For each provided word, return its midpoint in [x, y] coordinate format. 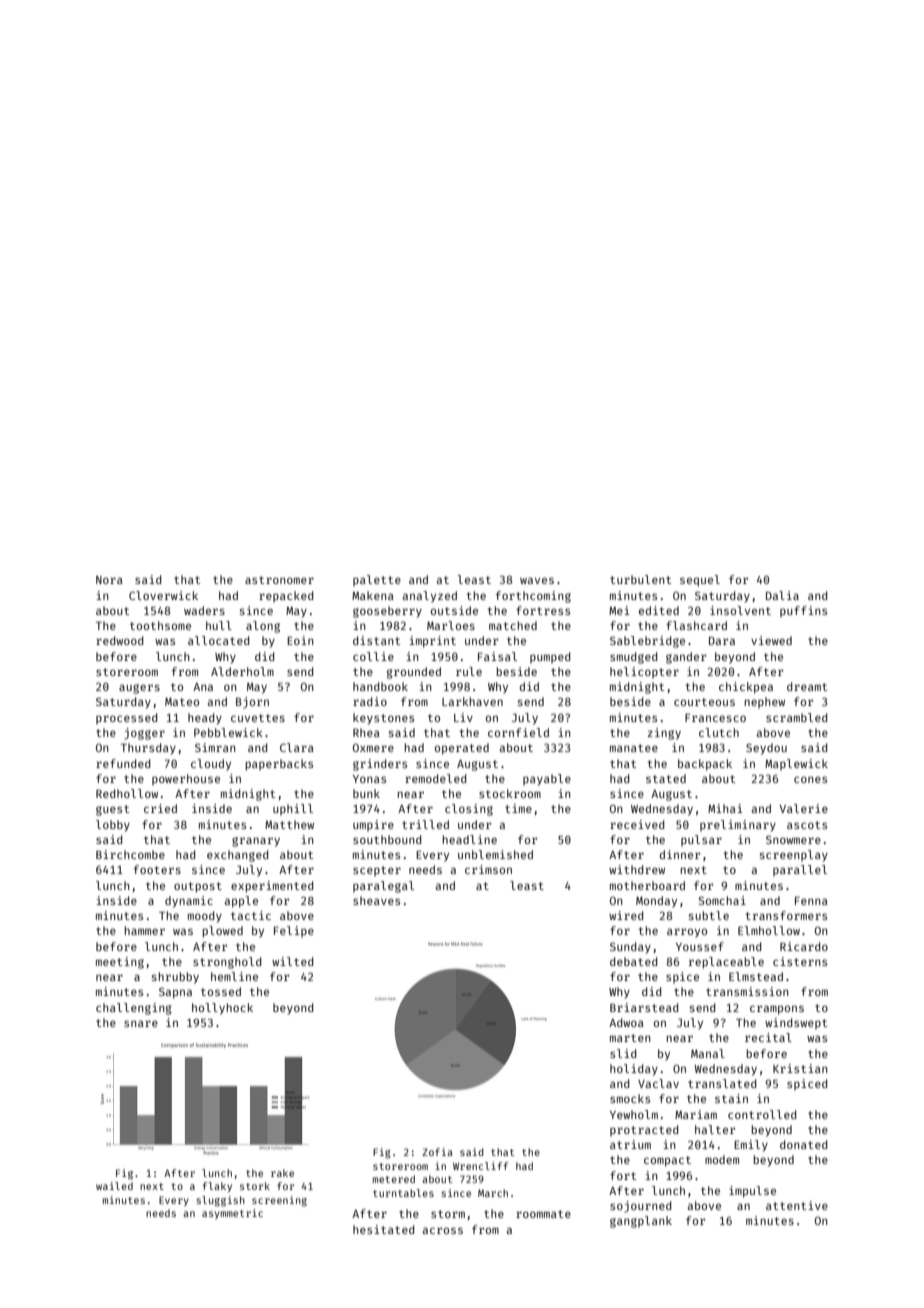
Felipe [294, 931]
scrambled [797, 717]
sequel [700, 581]
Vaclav [658, 1083]
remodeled [436, 778]
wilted [293, 961]
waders [204, 610]
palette [377, 580]
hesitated [384, 1229]
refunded [123, 763]
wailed [114, 1186]
